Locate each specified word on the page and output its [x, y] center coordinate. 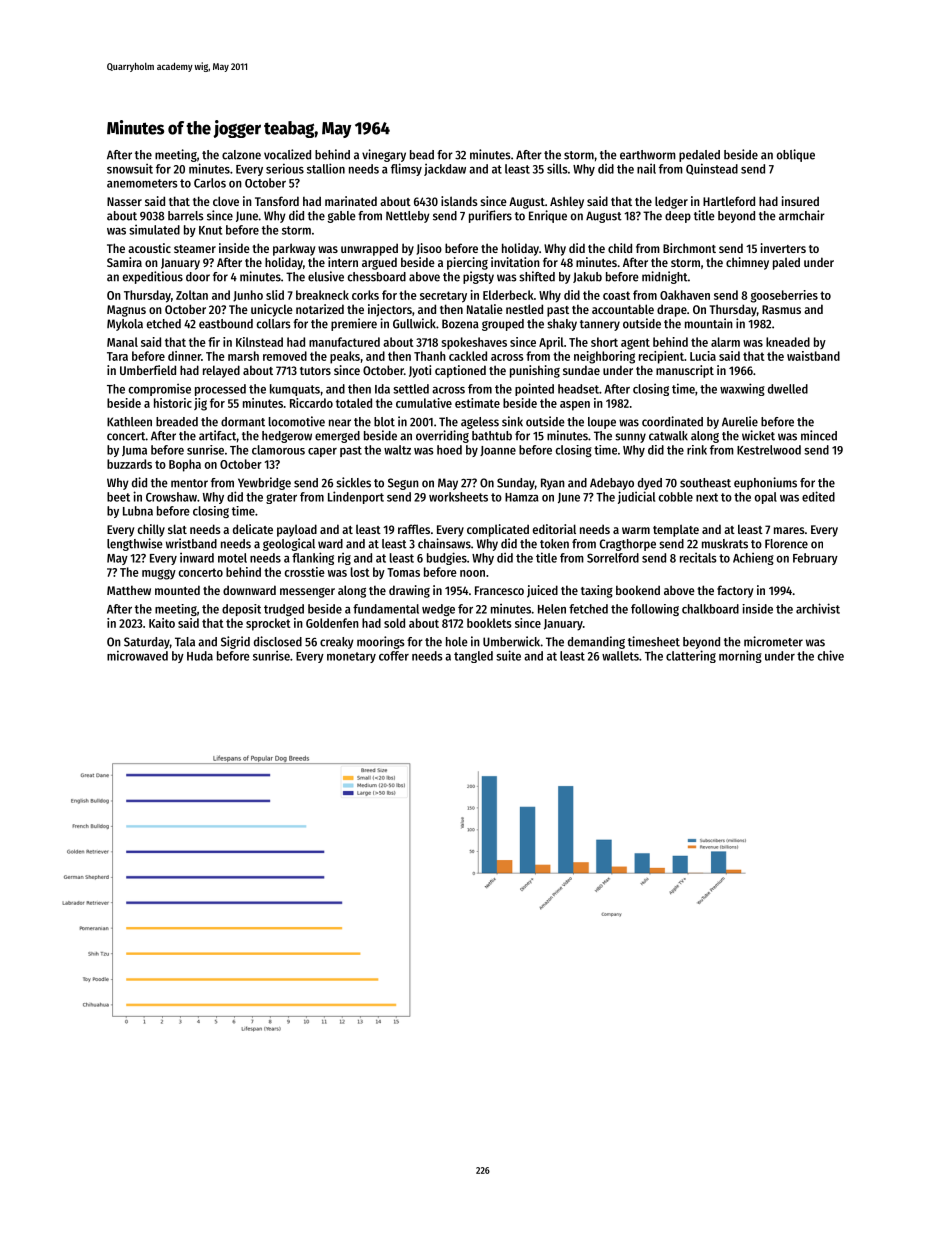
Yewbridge [264, 483]
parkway [294, 249]
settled [411, 389]
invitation [515, 262]
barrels [186, 216]
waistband [813, 356]
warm [636, 530]
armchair [802, 215]
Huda [200, 656]
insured [800, 201]
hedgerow [287, 437]
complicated [498, 530]
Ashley [567, 202]
